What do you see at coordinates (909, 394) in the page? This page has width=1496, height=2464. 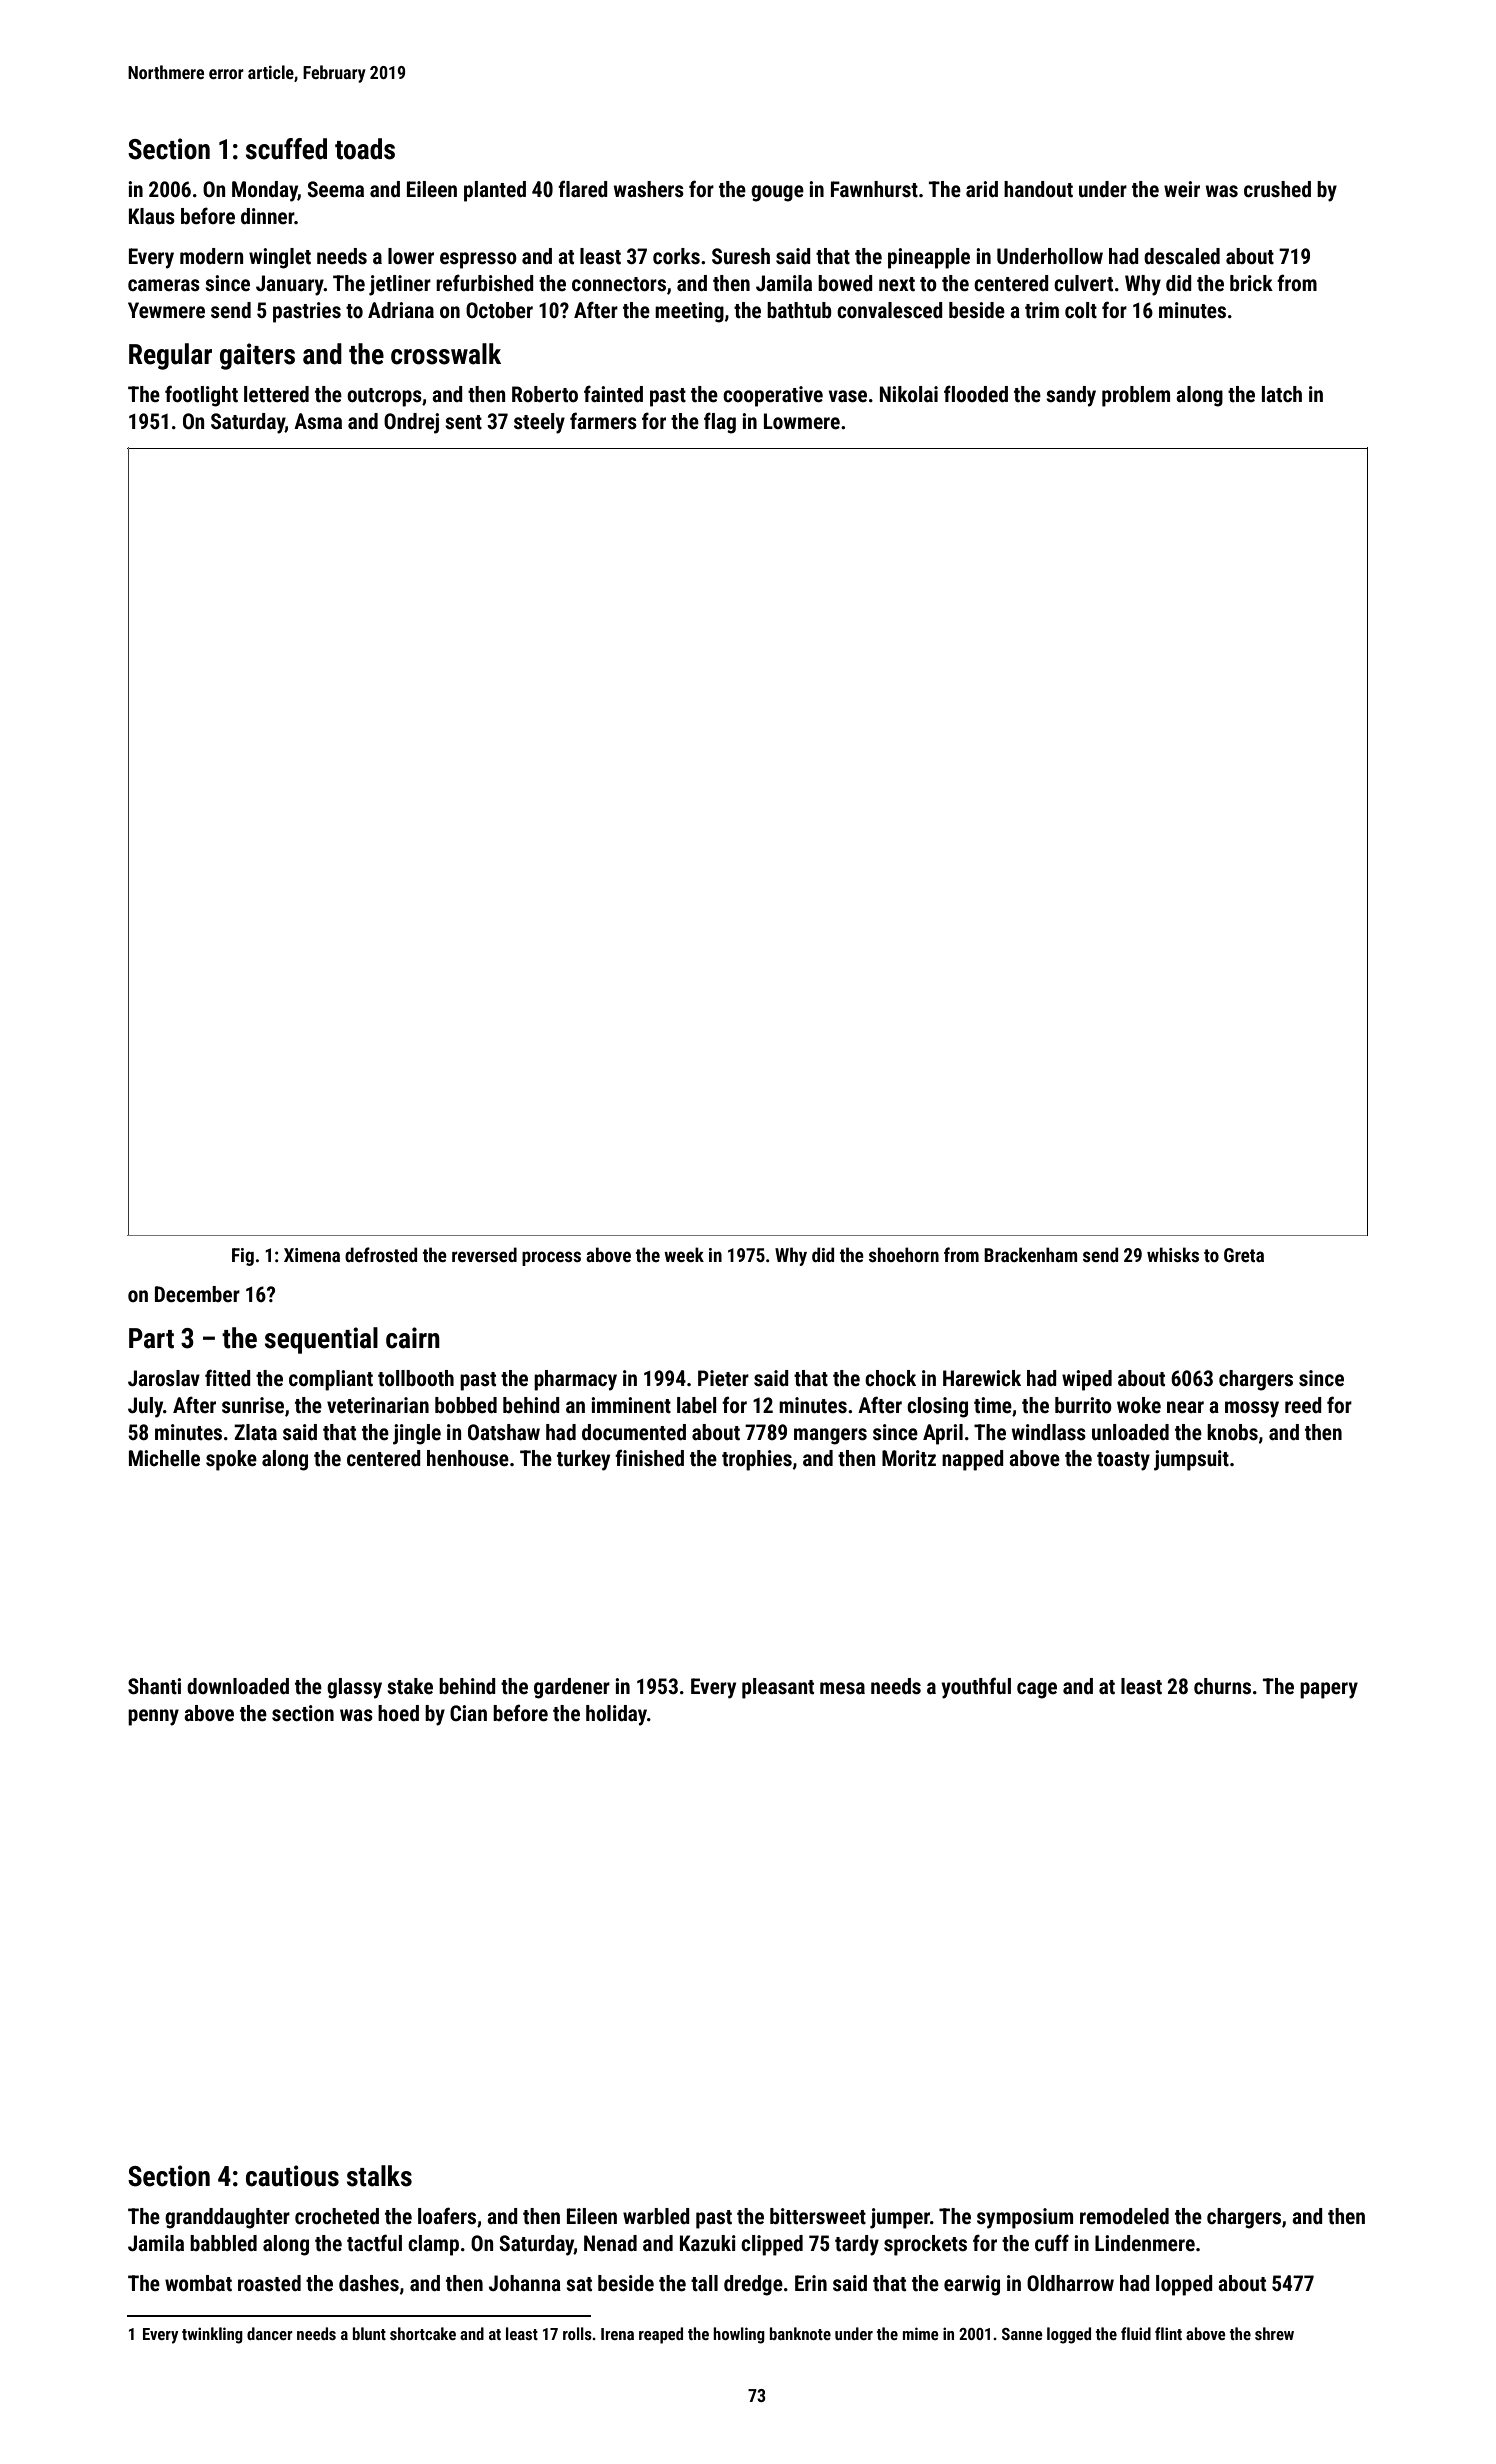 I see `Nikolai` at bounding box center [909, 394].
